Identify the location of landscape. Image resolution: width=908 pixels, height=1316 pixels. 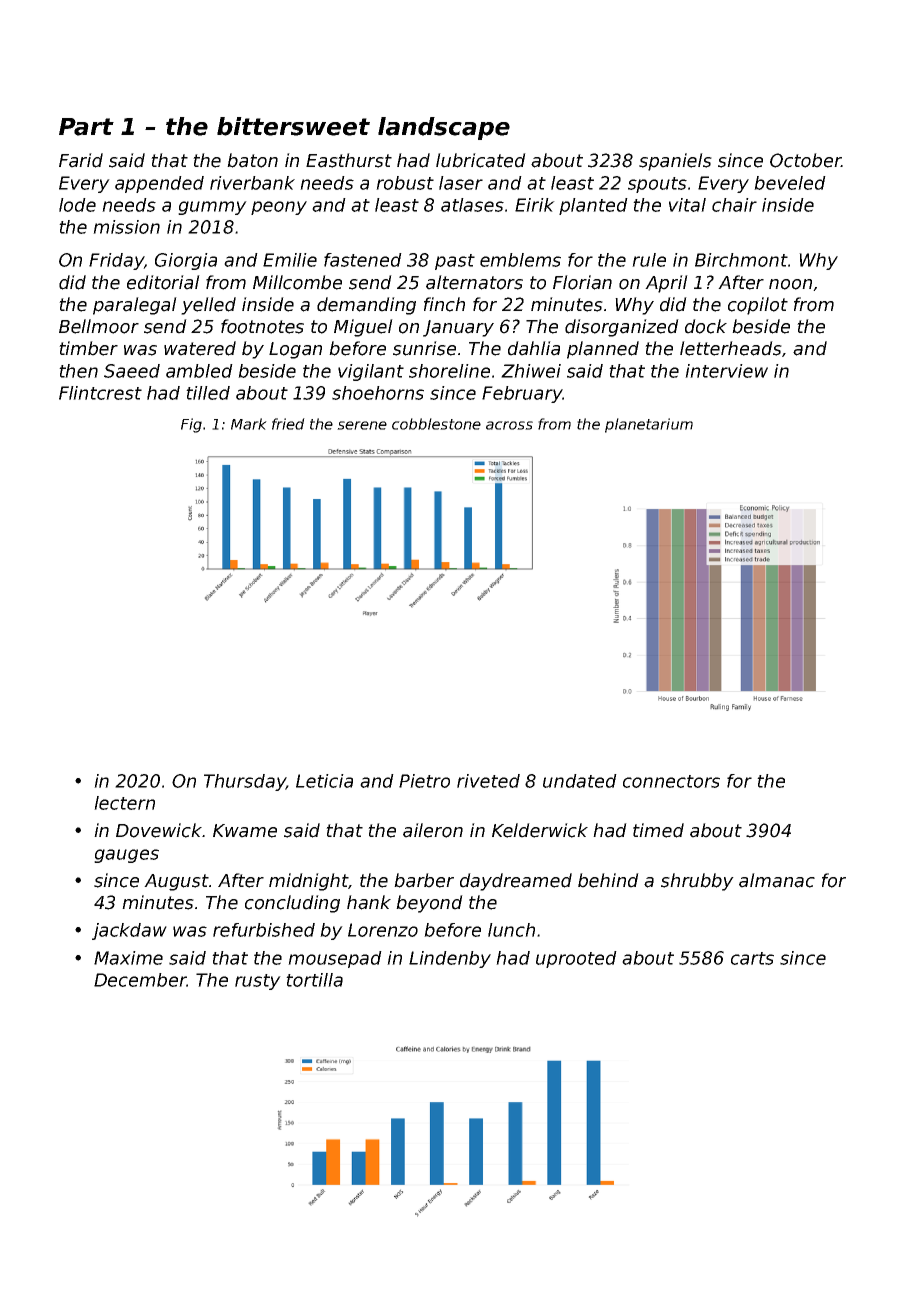
(444, 128).
